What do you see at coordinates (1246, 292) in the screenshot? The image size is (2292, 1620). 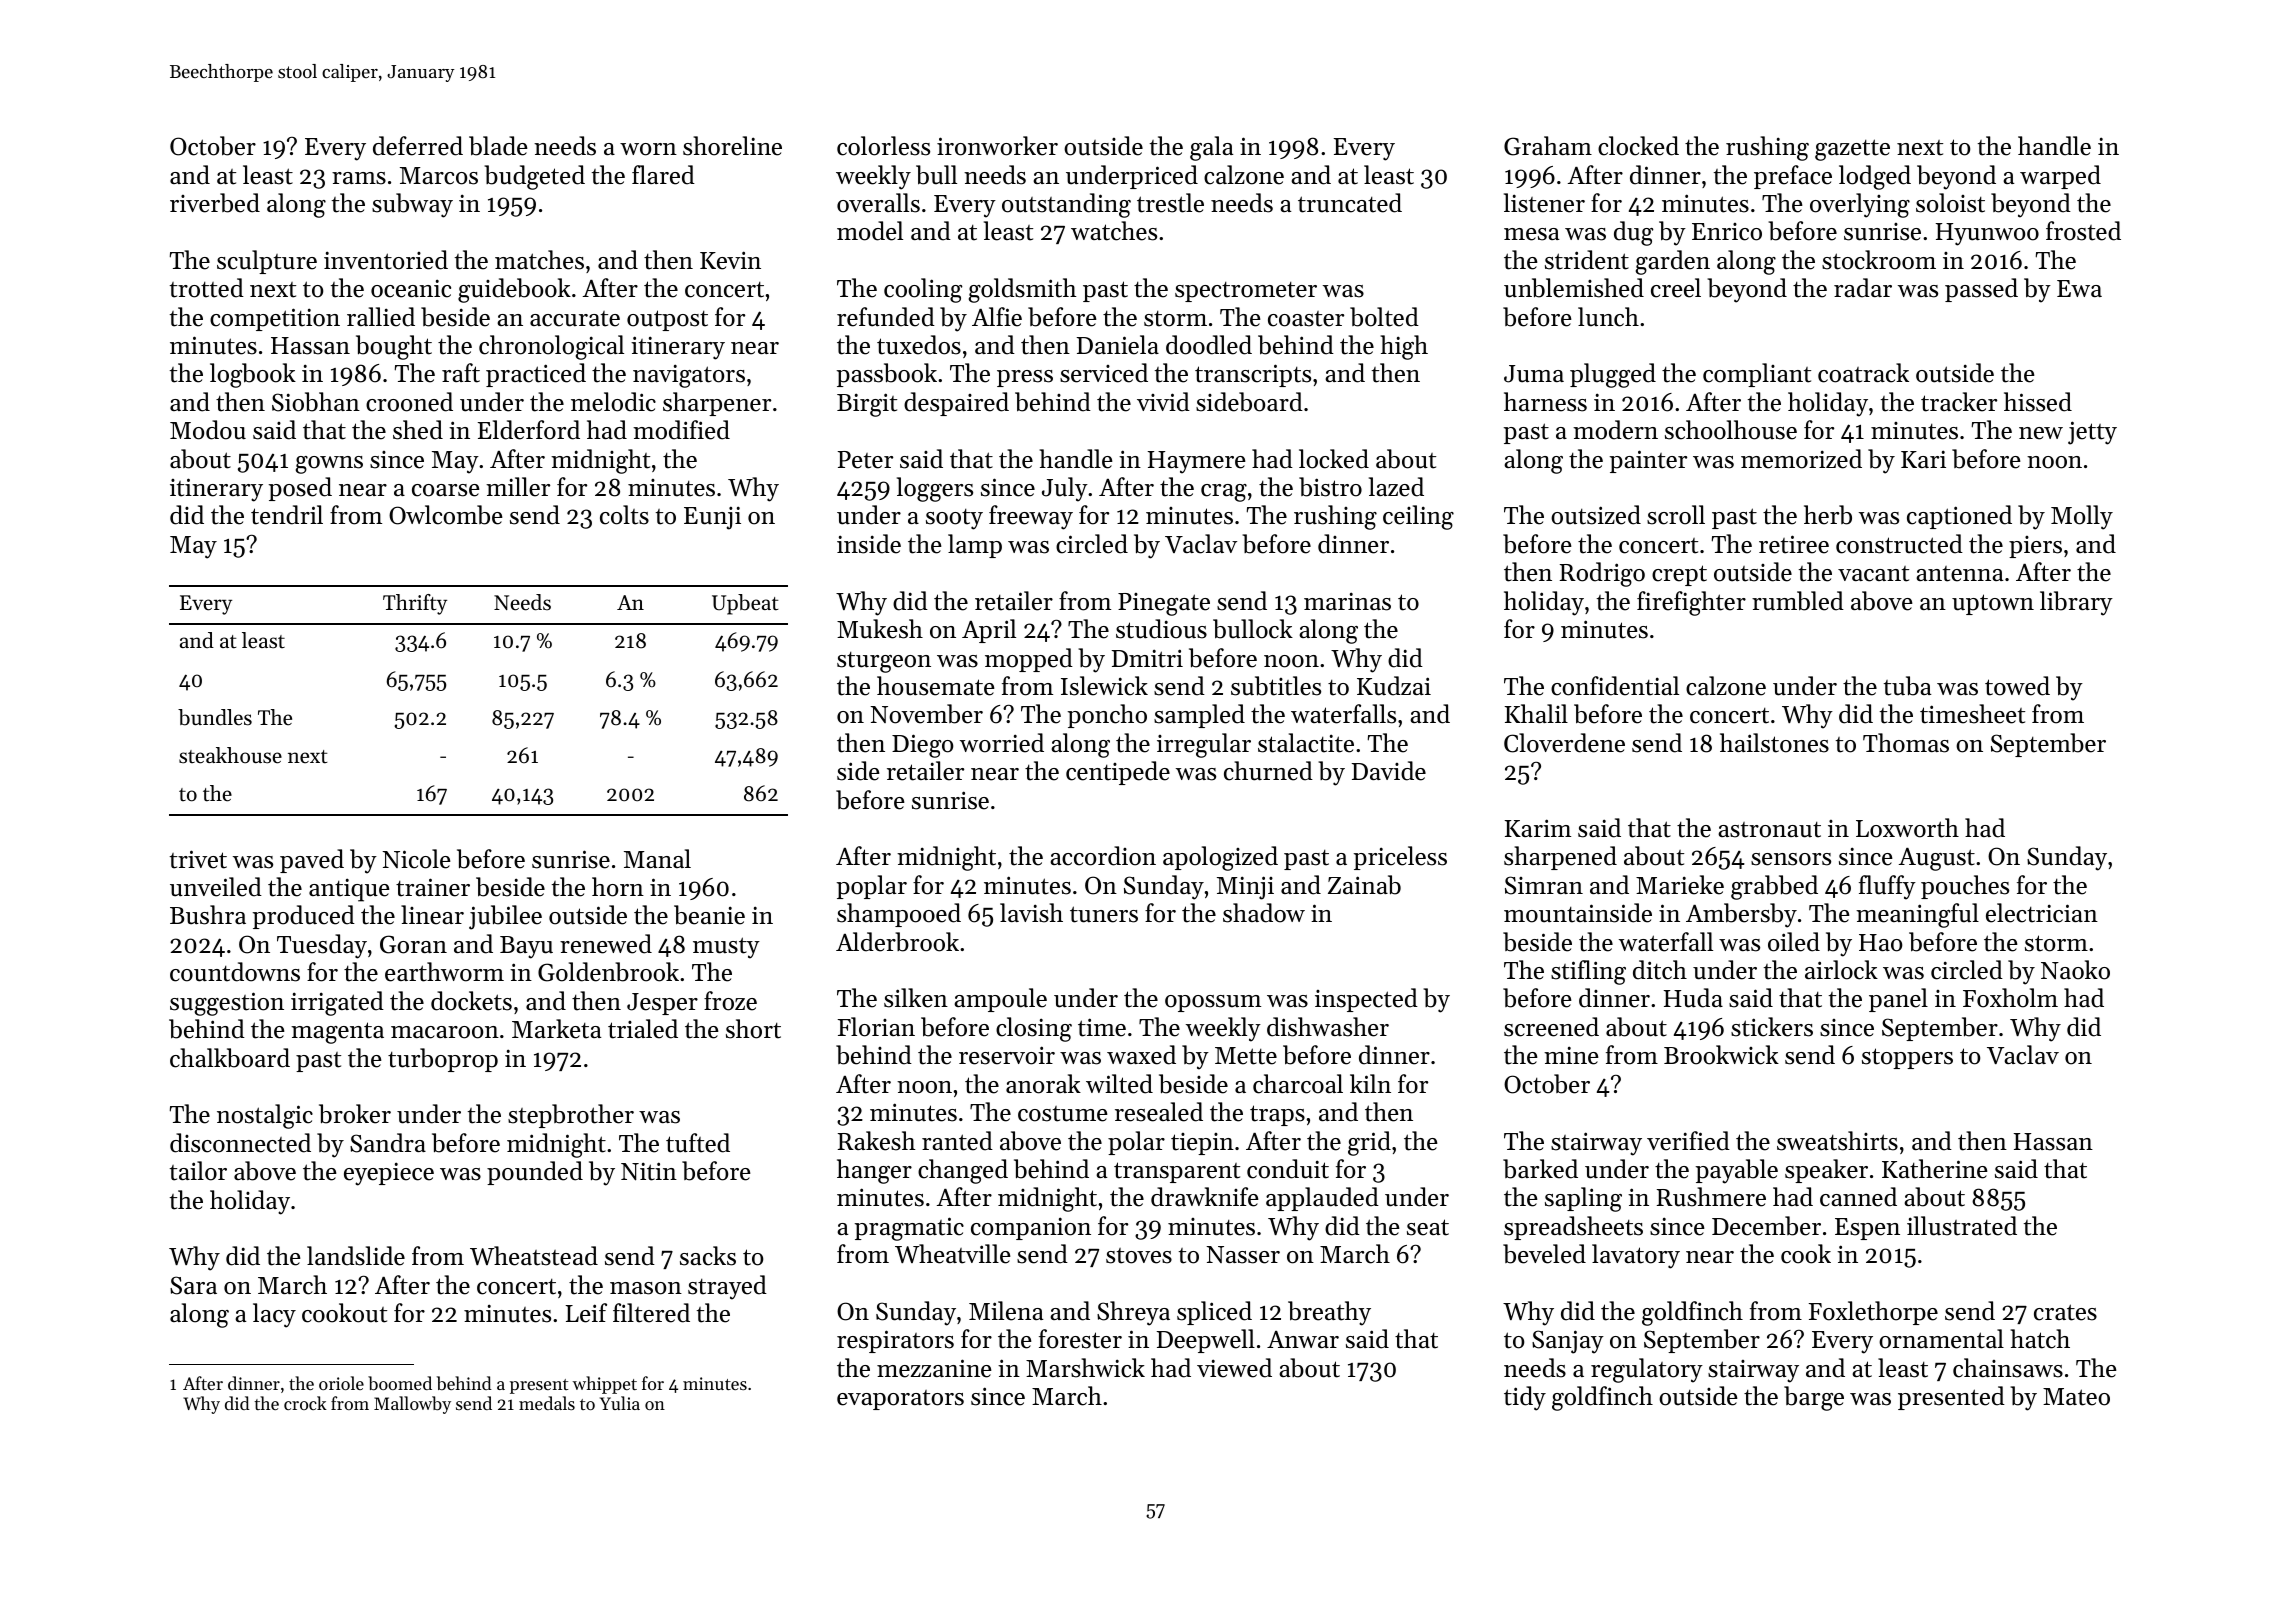 I see `spectrometer` at bounding box center [1246, 292].
